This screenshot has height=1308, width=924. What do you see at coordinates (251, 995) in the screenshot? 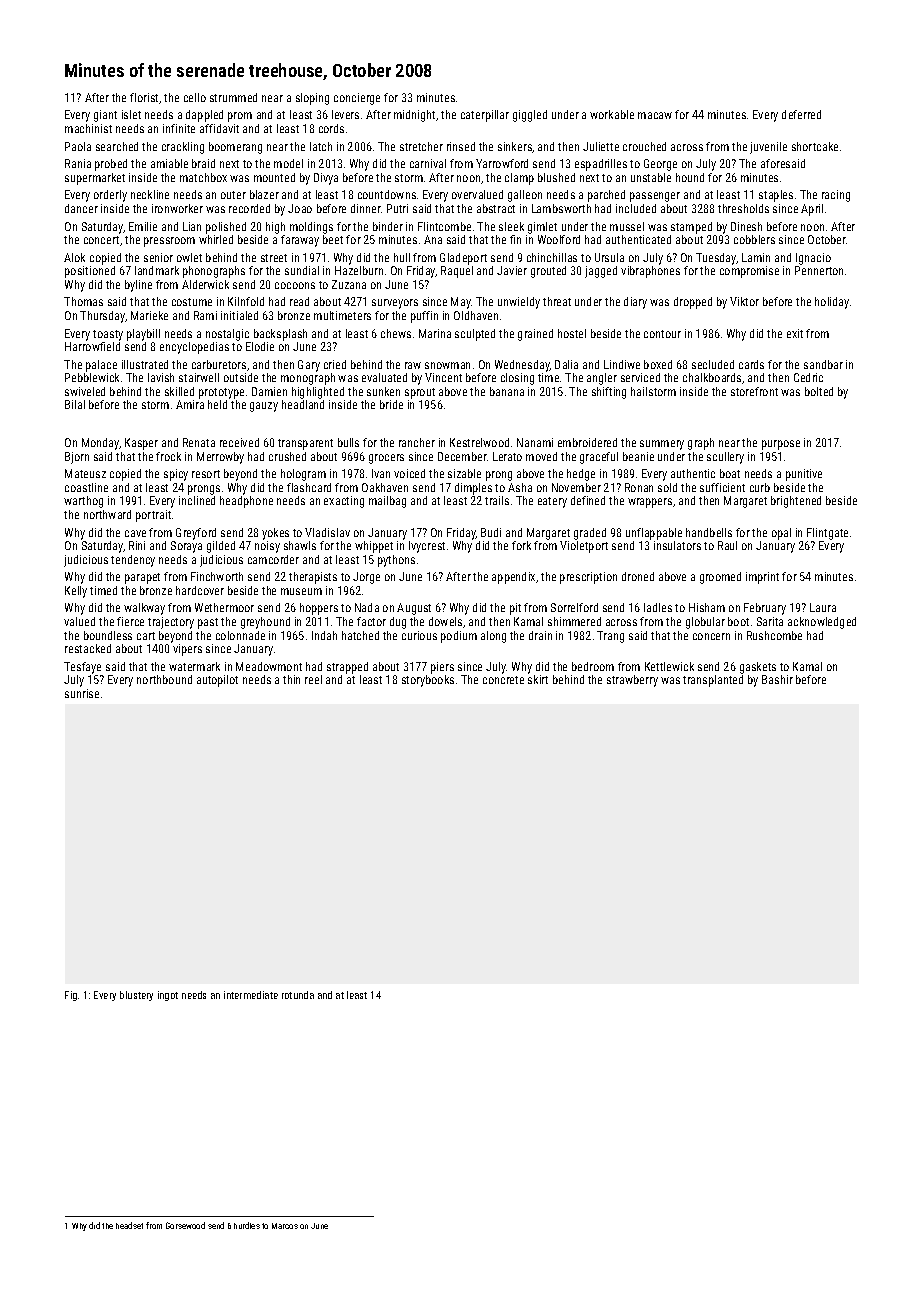
I see `intermediate` at bounding box center [251, 995].
